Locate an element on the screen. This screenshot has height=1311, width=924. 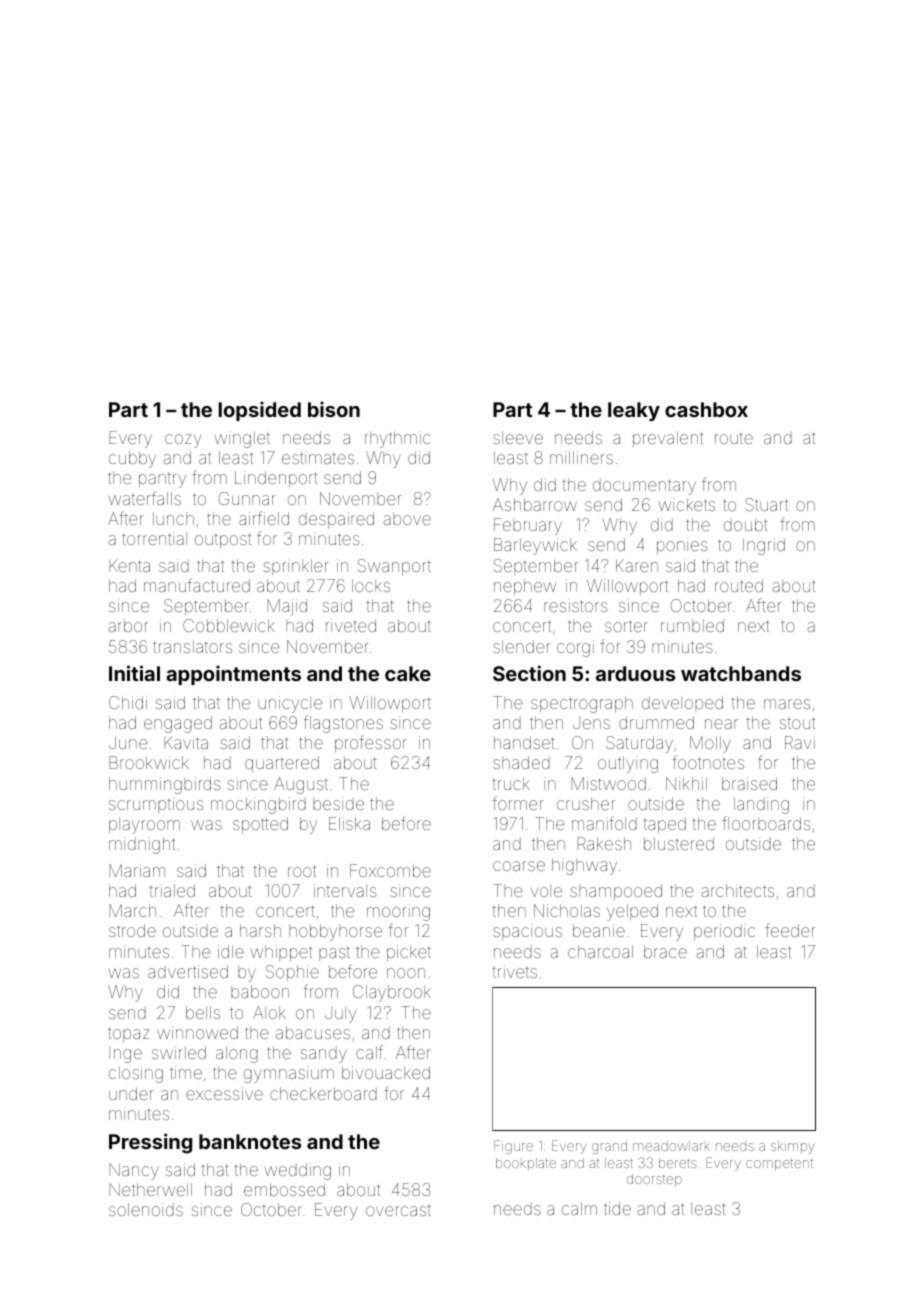
floorboards is located at coordinates (766, 823).
